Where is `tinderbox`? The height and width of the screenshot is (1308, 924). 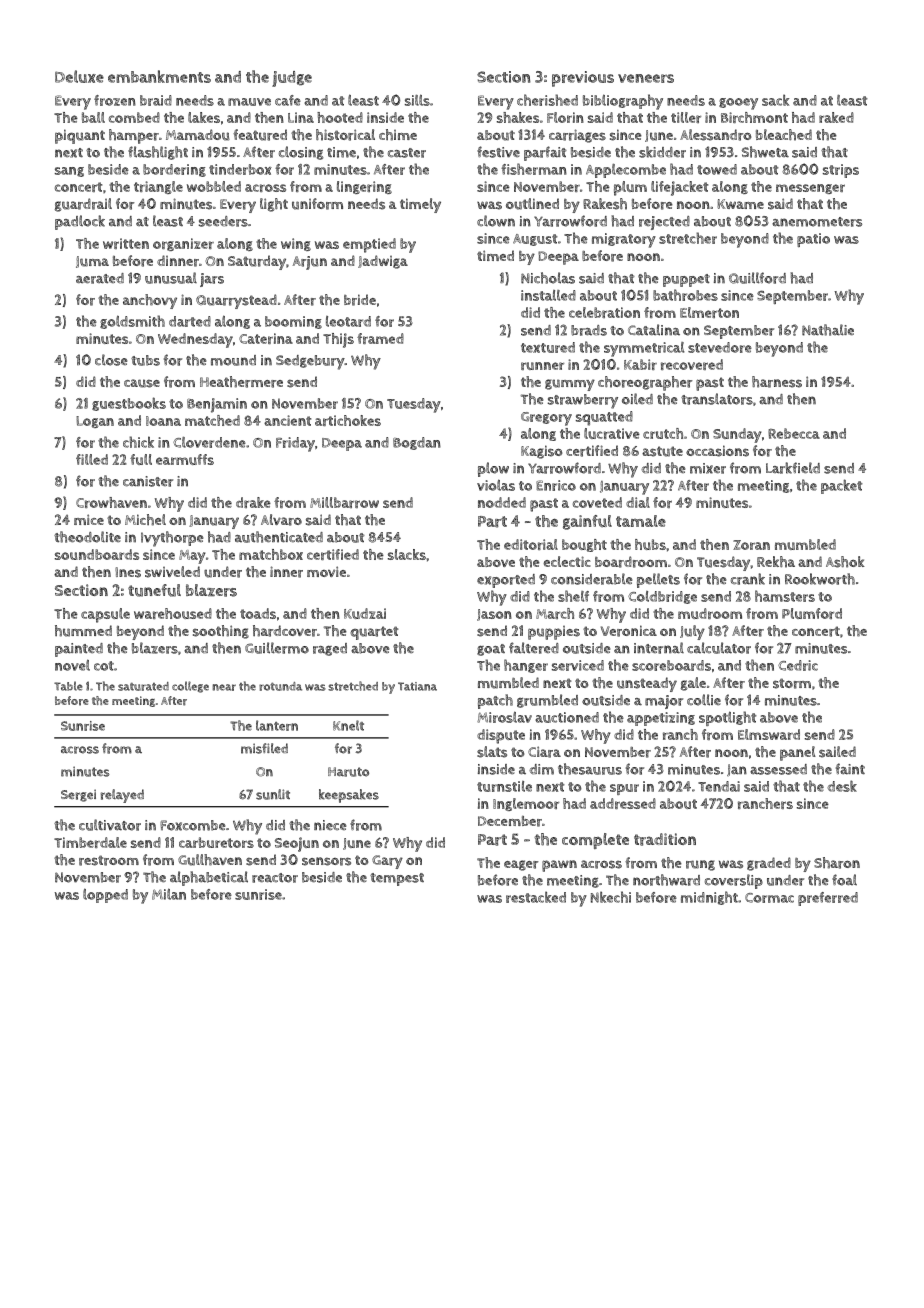 tinderbox is located at coordinates (240, 169).
